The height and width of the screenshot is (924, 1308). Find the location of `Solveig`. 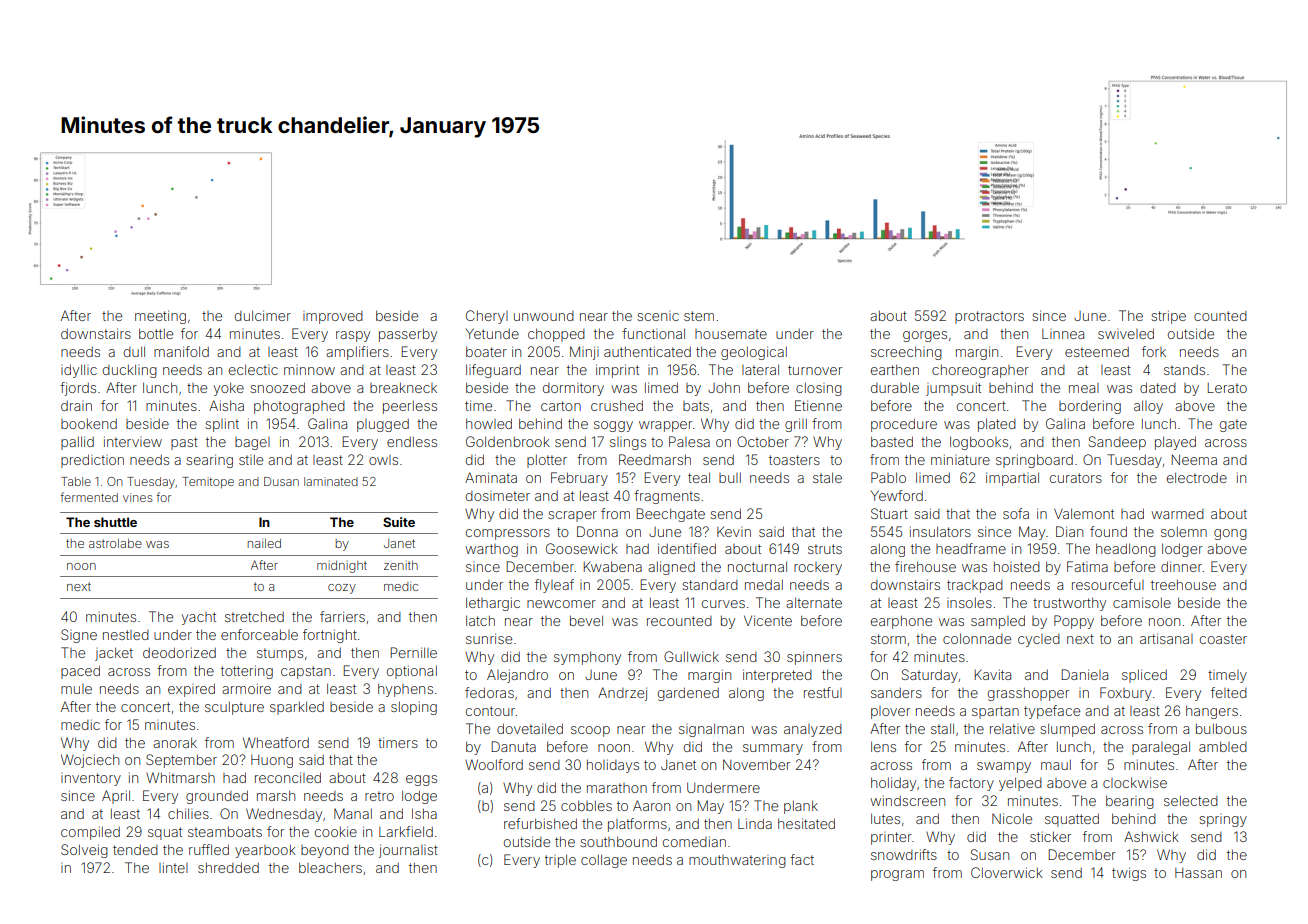

Solveig is located at coordinates (84, 851).
